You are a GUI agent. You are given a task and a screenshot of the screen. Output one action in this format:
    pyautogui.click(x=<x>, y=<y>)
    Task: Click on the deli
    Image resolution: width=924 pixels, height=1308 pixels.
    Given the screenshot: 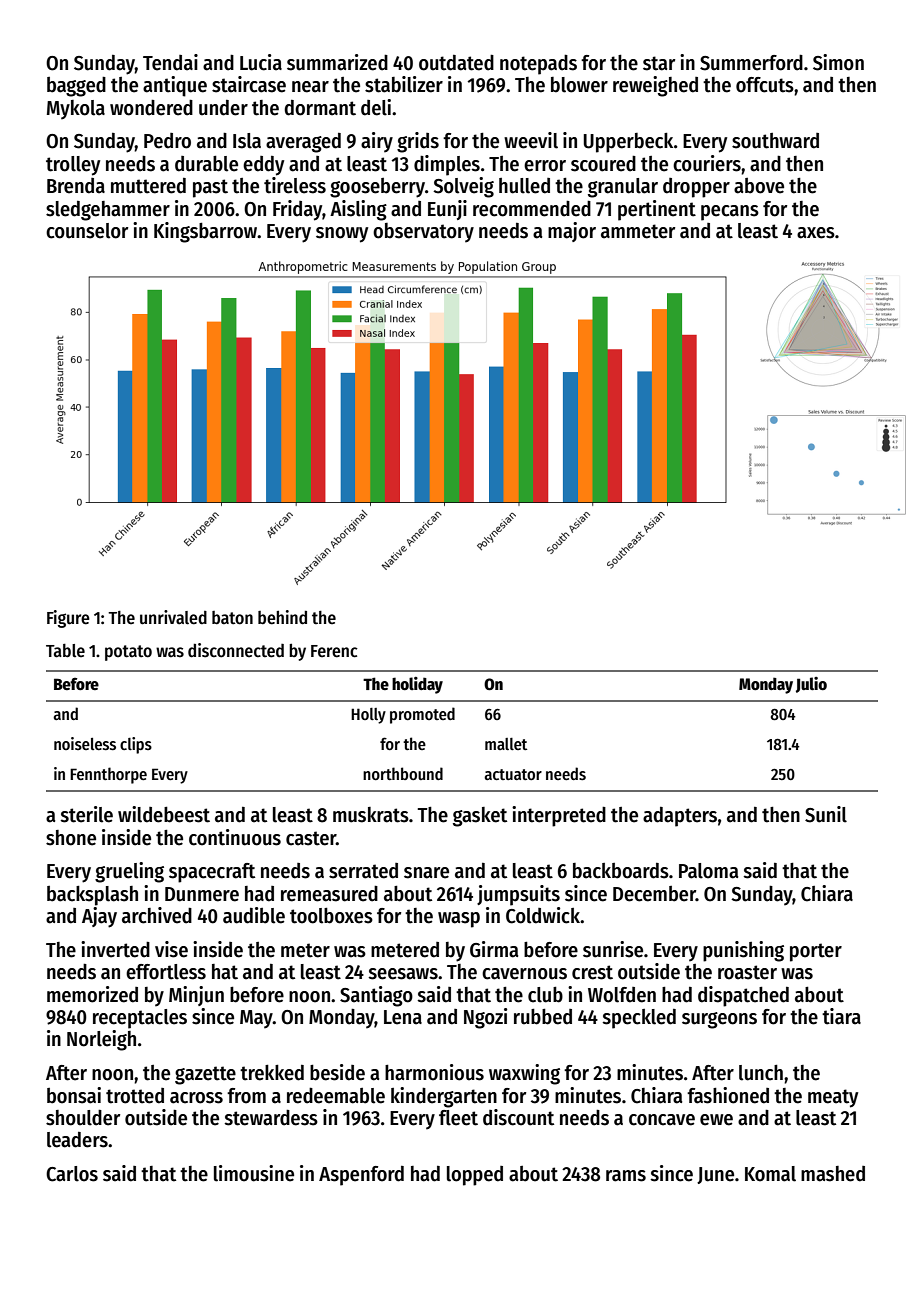 What is the action you would take?
    pyautogui.click(x=376, y=107)
